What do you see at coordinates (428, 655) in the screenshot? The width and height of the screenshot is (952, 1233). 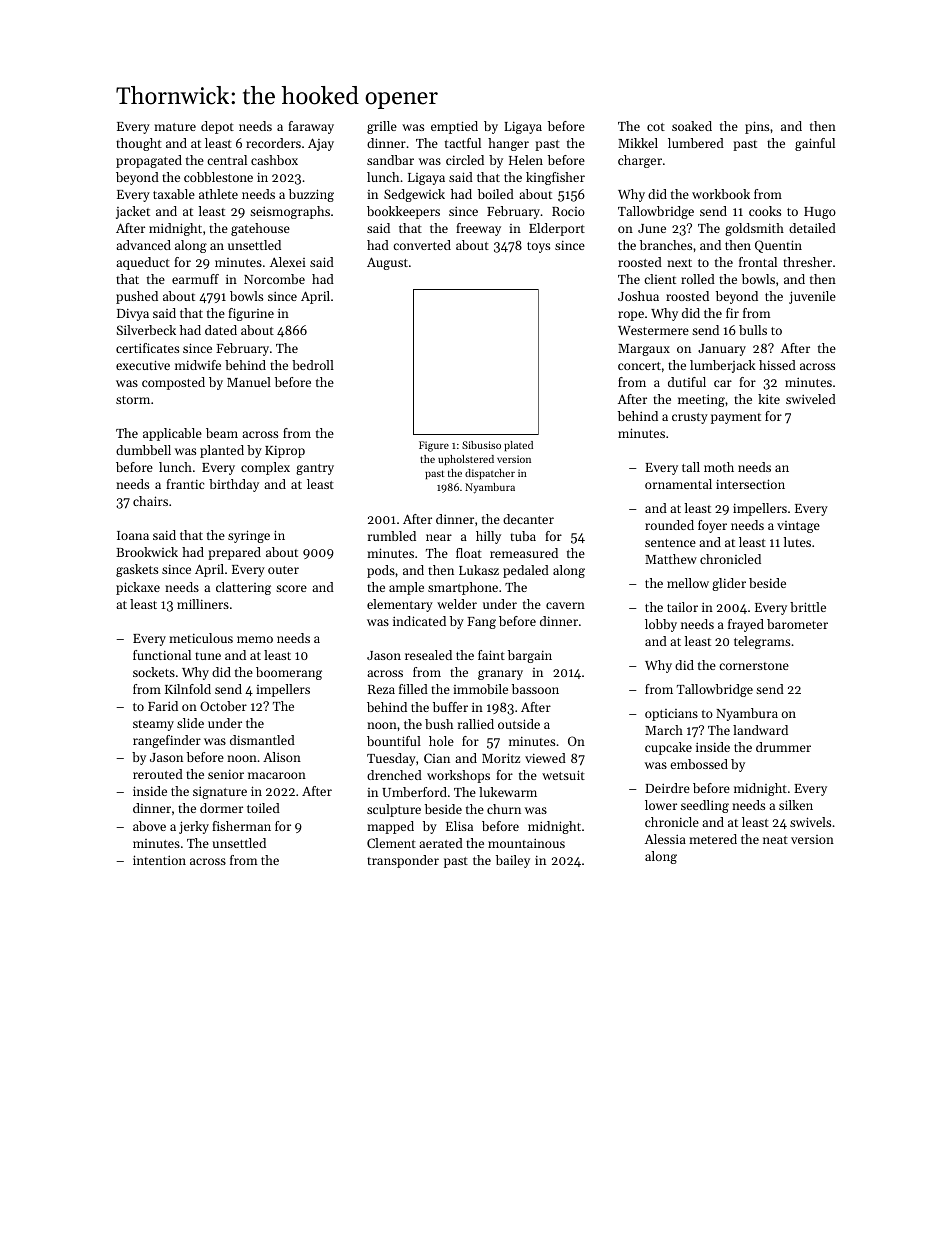 I see `resealed` at bounding box center [428, 655].
